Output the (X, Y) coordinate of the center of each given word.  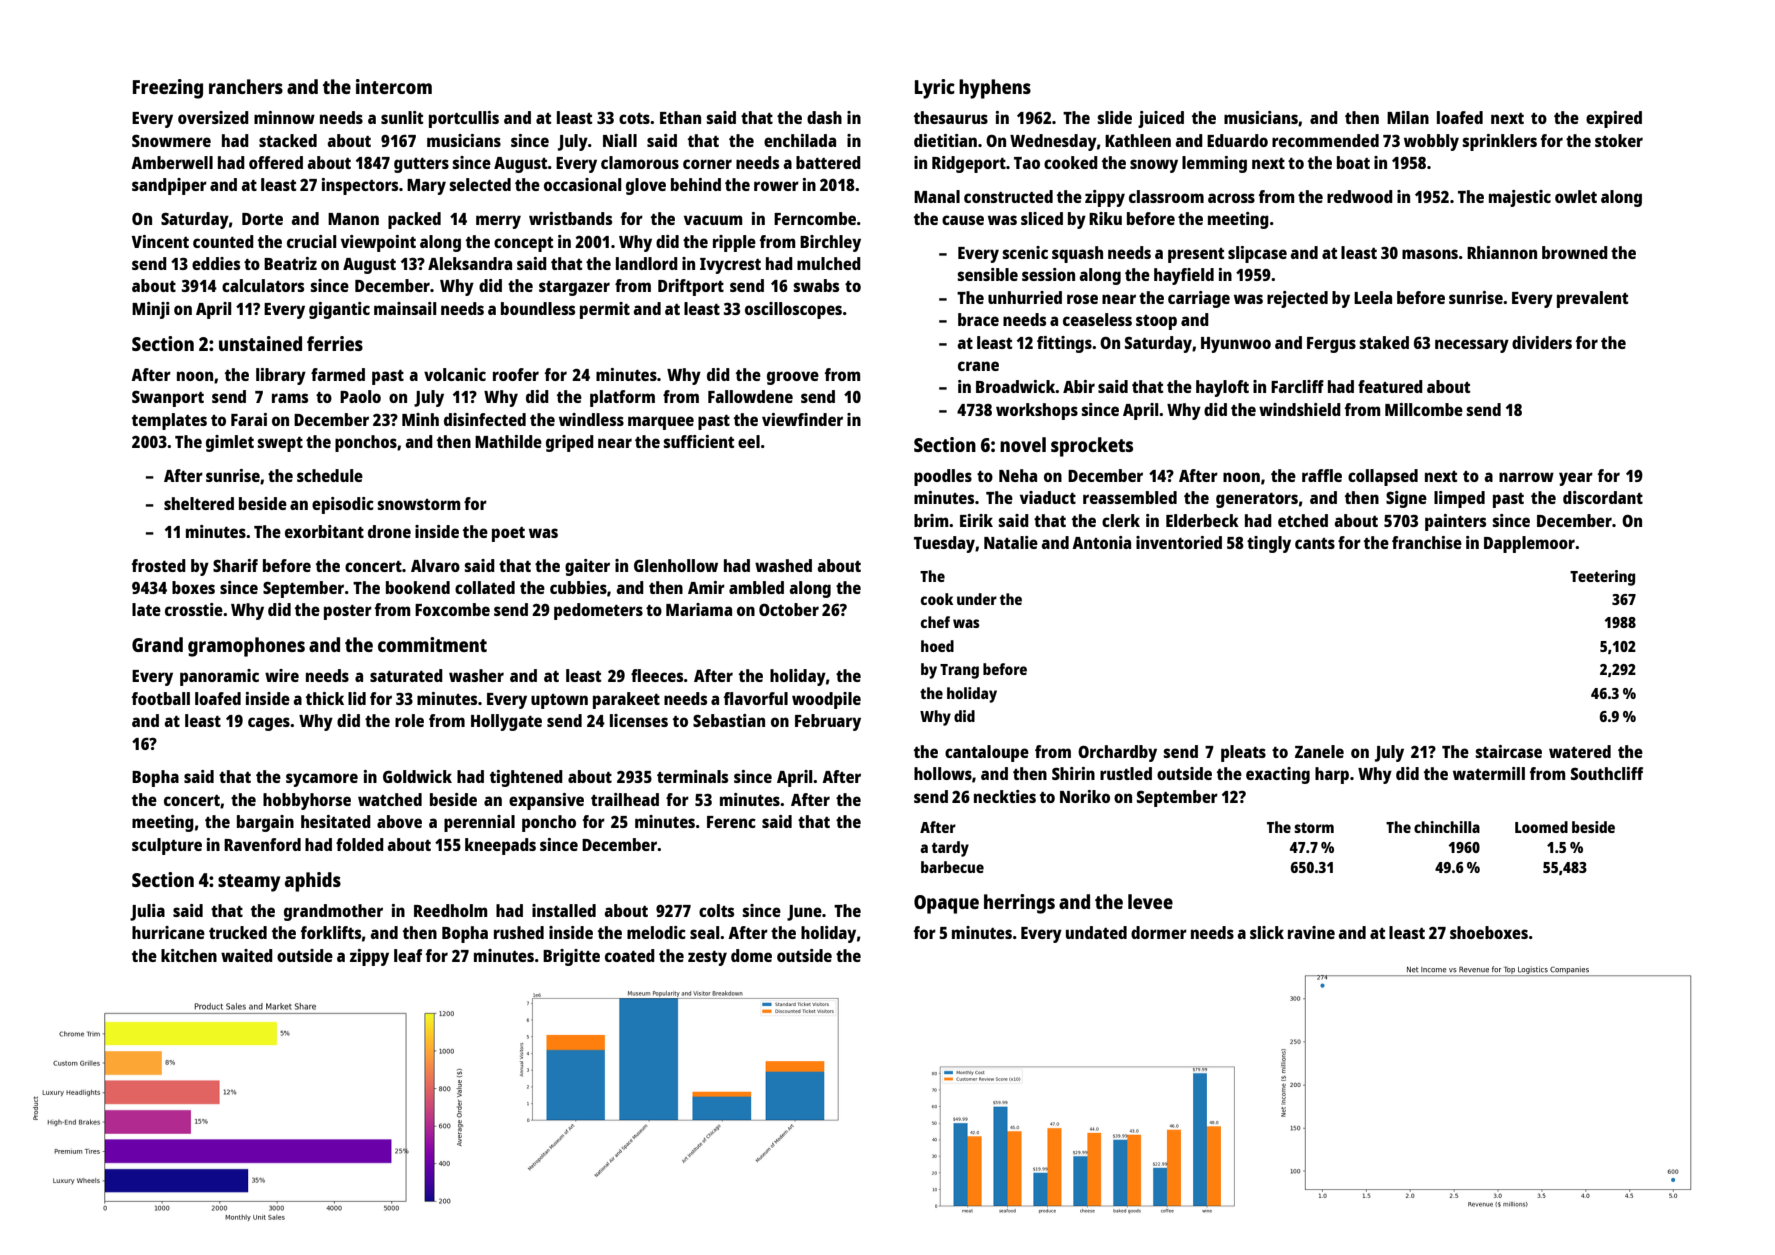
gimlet (230, 443)
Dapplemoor (1529, 544)
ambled (756, 587)
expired (1614, 119)
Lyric (935, 89)
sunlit (402, 117)
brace (978, 319)
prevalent (1592, 299)
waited (247, 955)
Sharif (235, 565)
